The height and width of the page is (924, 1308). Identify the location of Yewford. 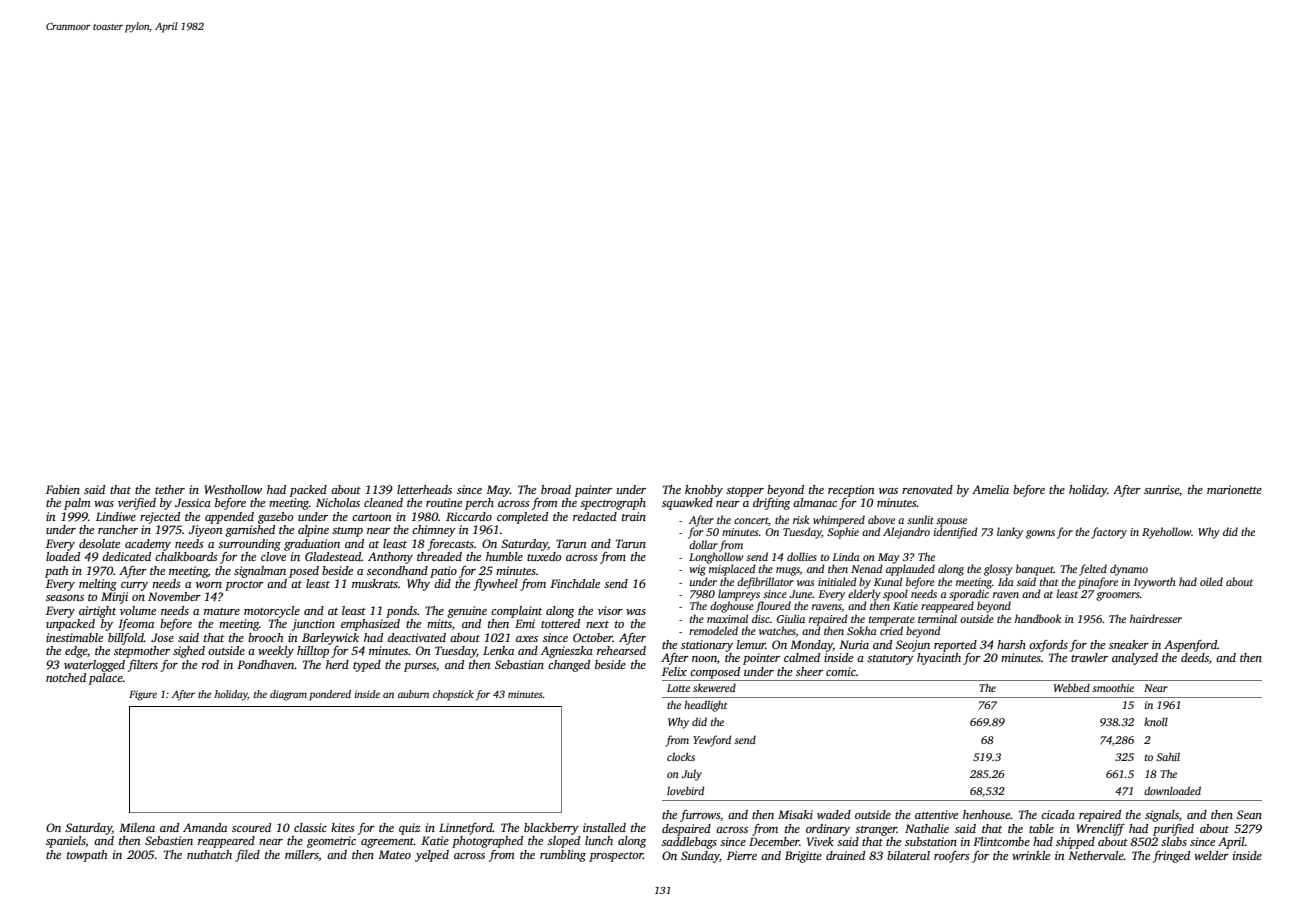
(712, 741).
